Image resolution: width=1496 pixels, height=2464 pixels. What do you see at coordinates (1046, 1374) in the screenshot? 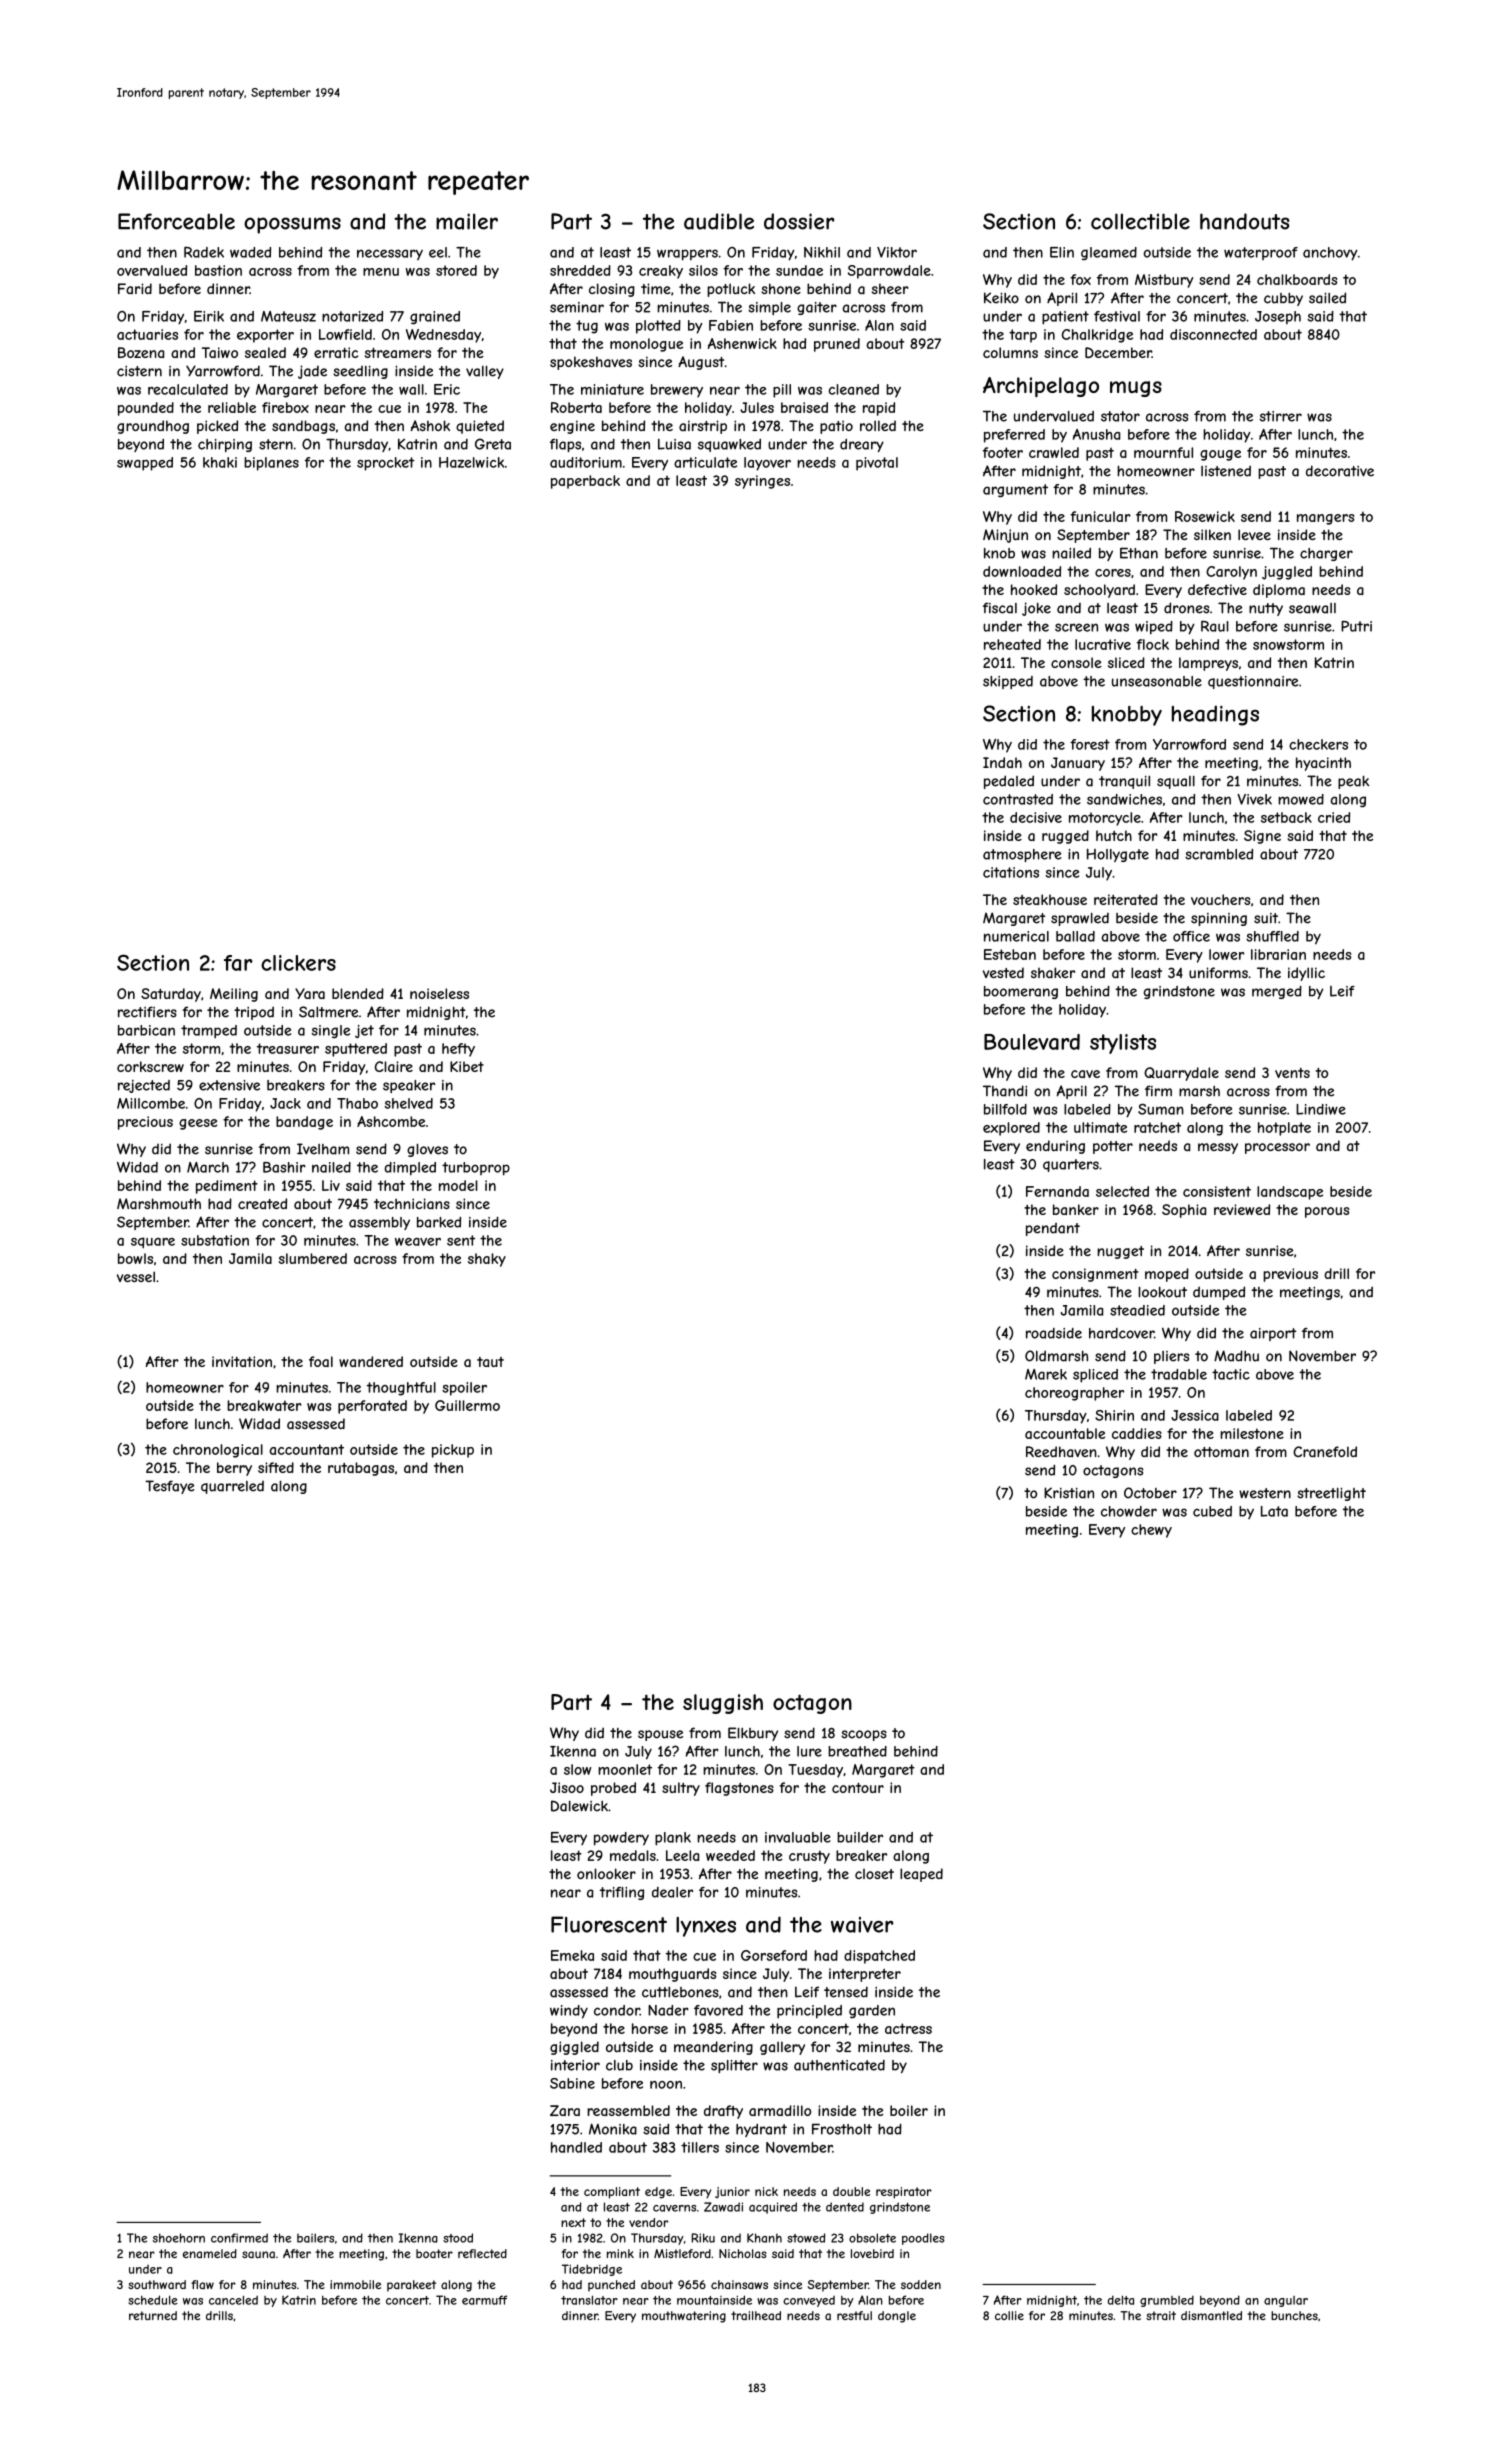
I see `Marek` at bounding box center [1046, 1374].
